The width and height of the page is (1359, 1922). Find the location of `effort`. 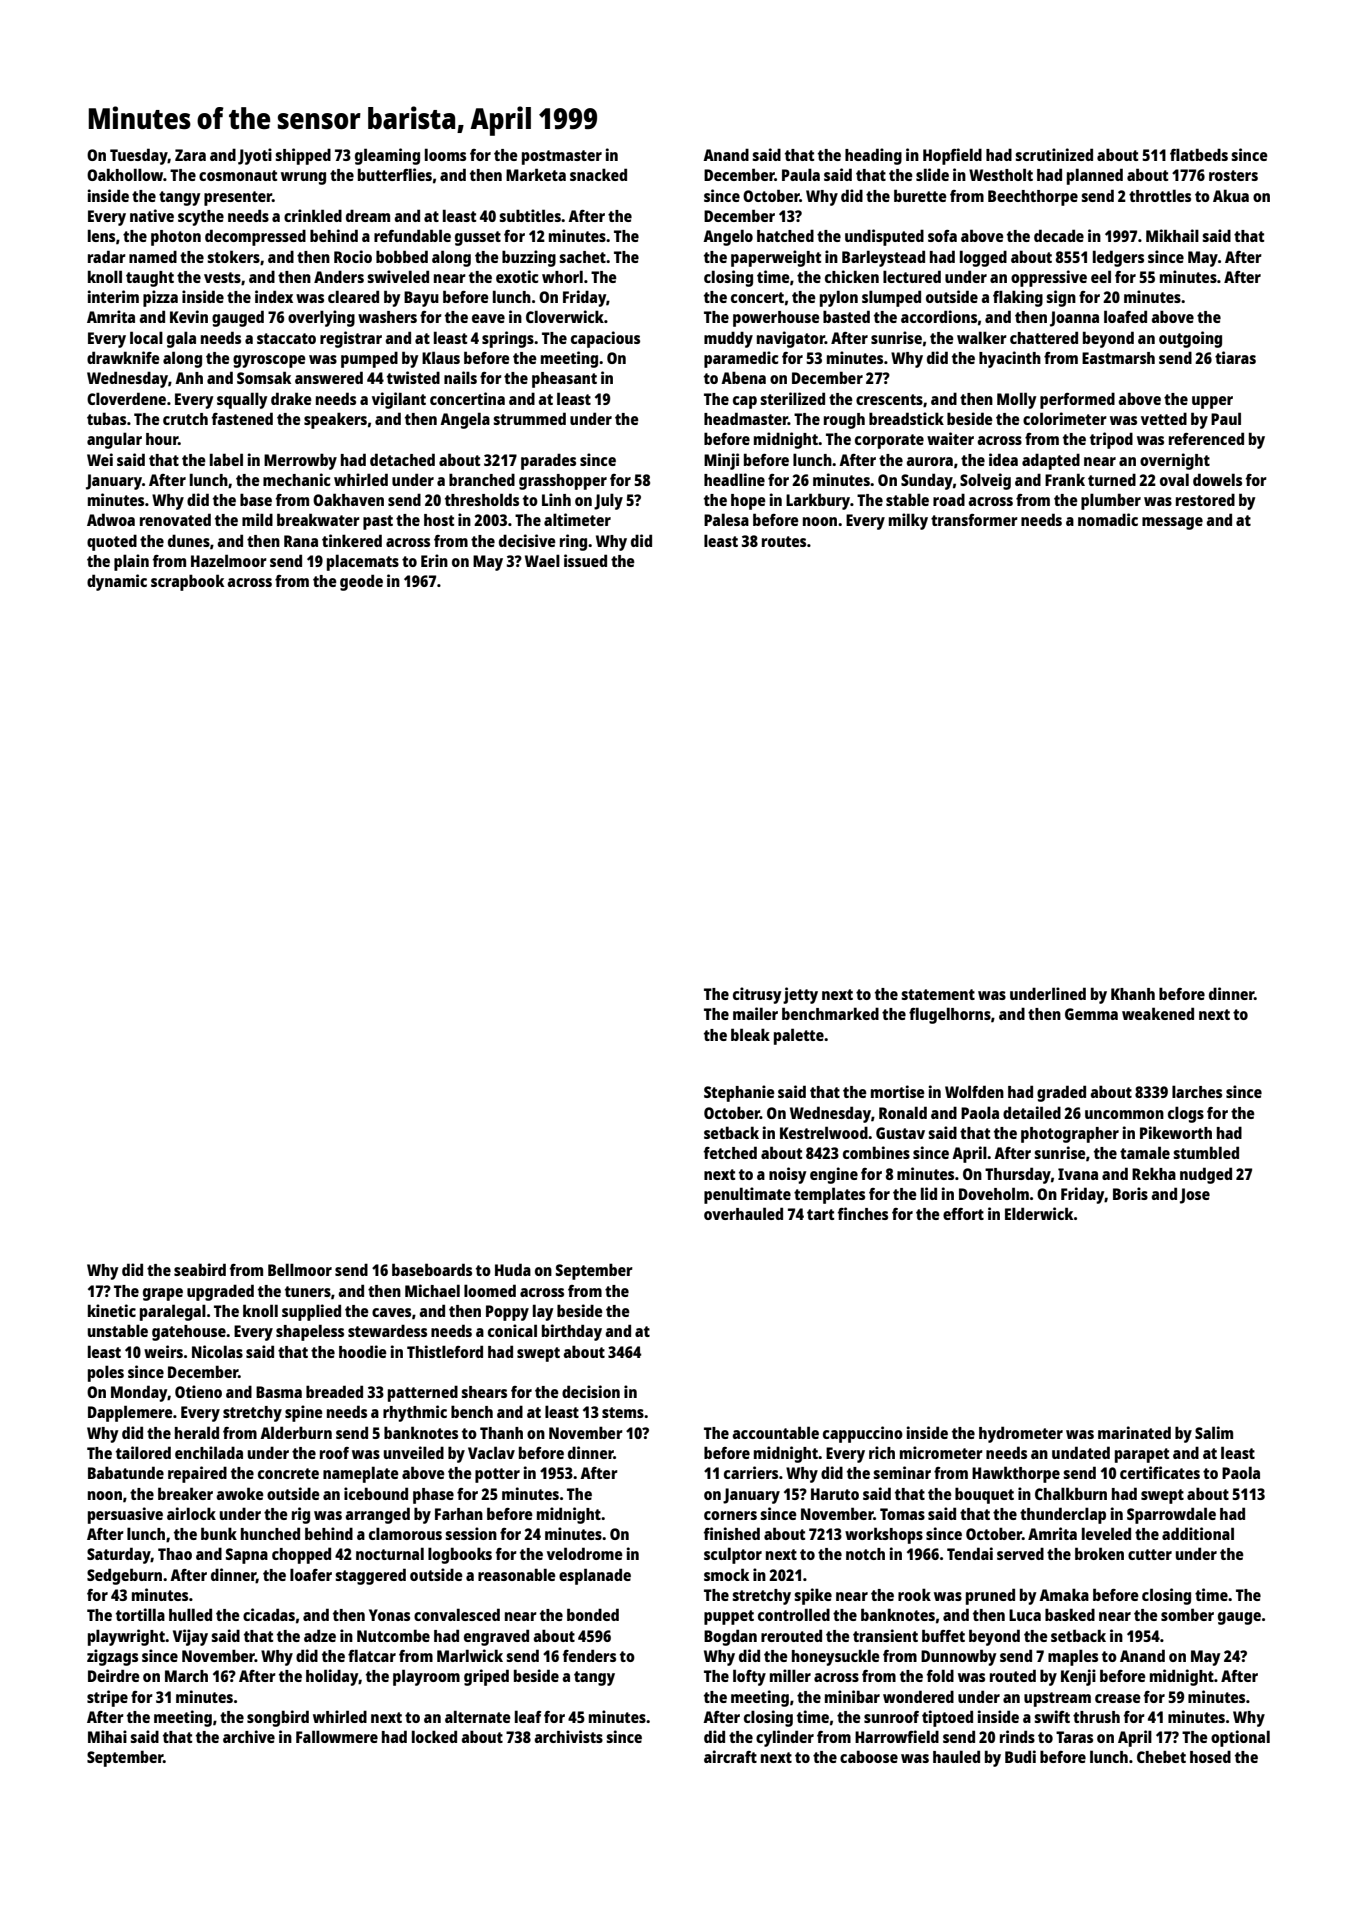

effort is located at coordinates (963, 1214).
